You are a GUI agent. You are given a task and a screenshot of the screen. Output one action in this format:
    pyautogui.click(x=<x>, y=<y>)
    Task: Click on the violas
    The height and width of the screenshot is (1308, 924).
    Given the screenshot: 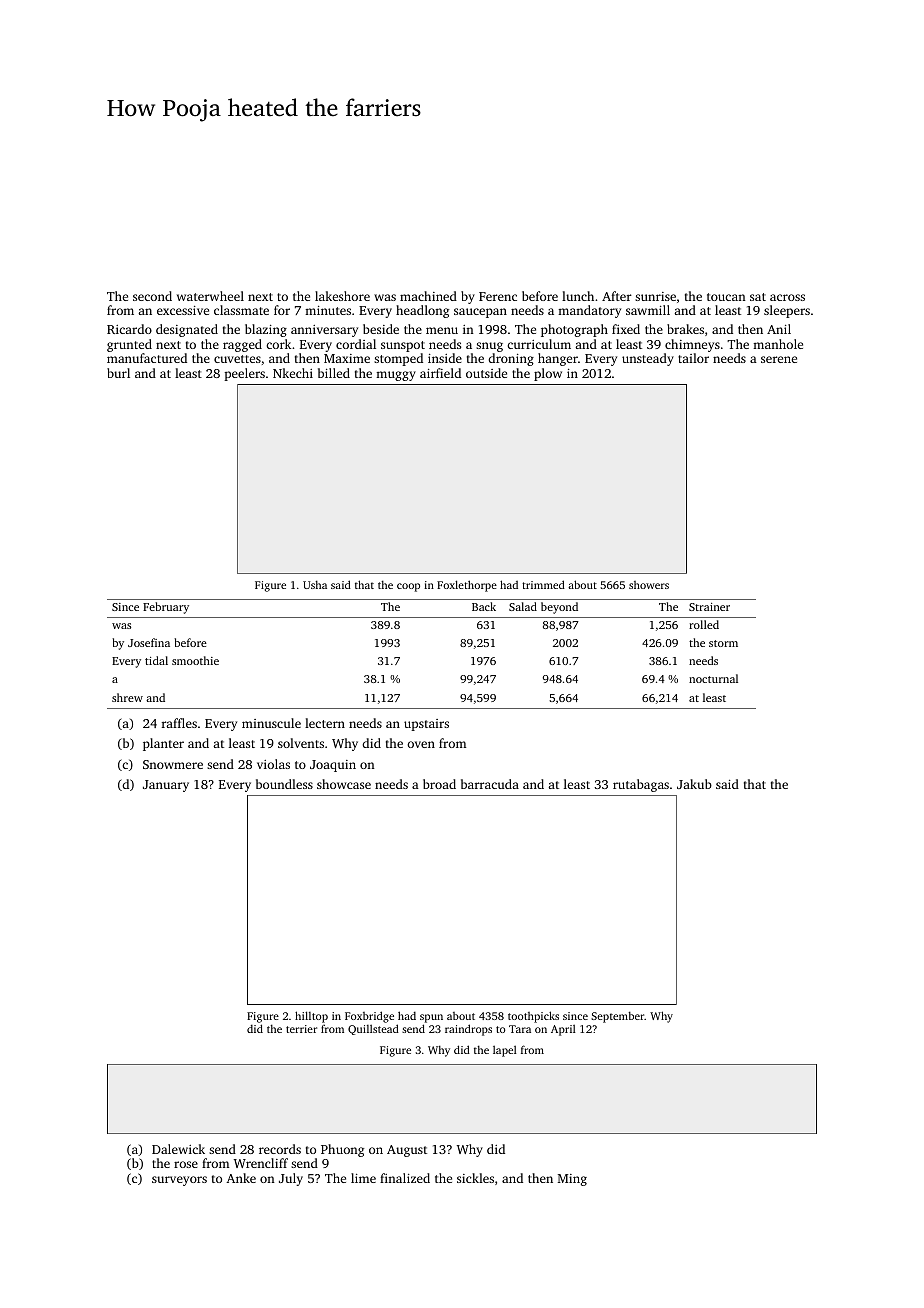 What is the action you would take?
    pyautogui.click(x=273, y=764)
